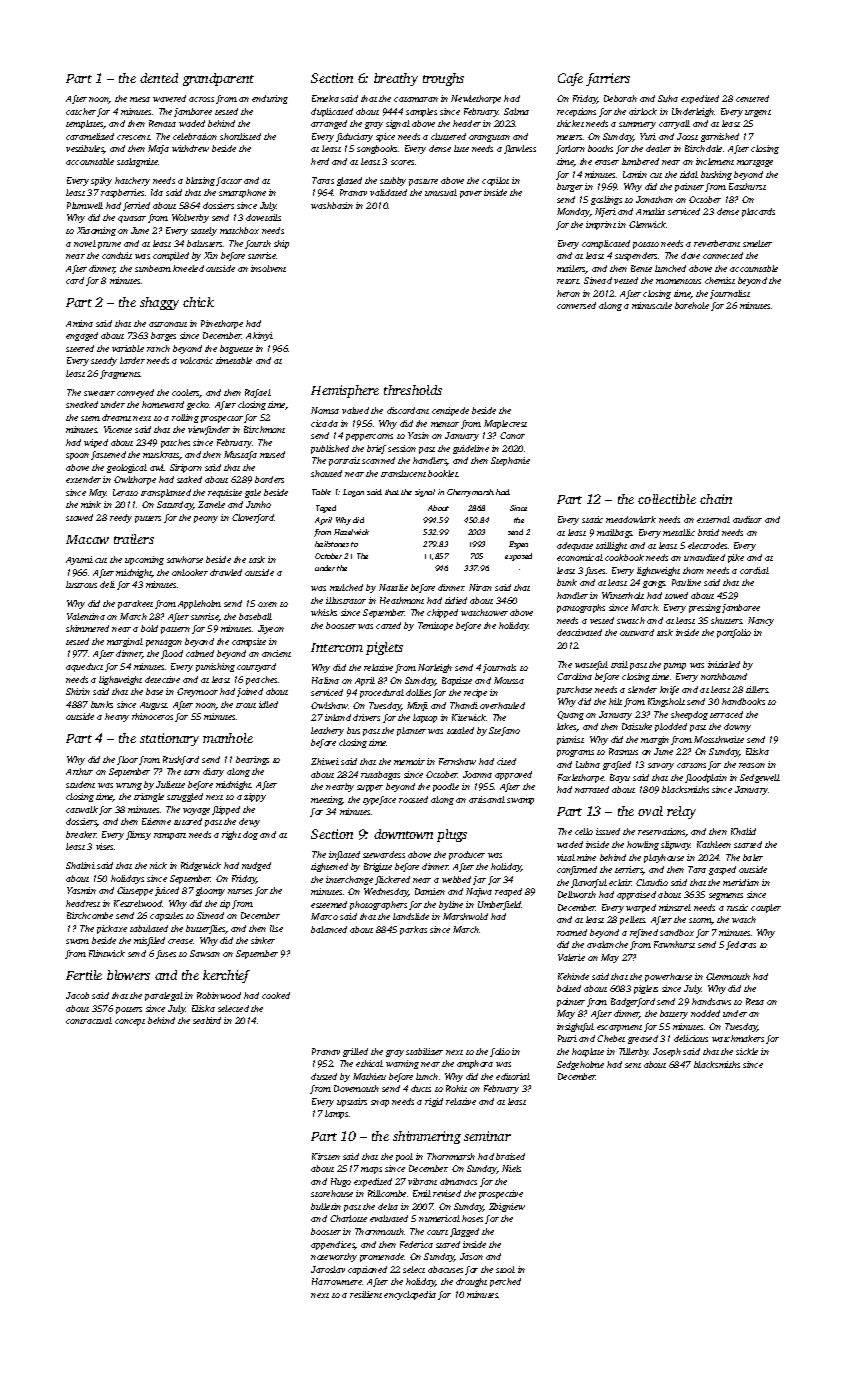 Image resolution: width=849 pixels, height=1400 pixels. I want to click on Cafe, so click(570, 79).
